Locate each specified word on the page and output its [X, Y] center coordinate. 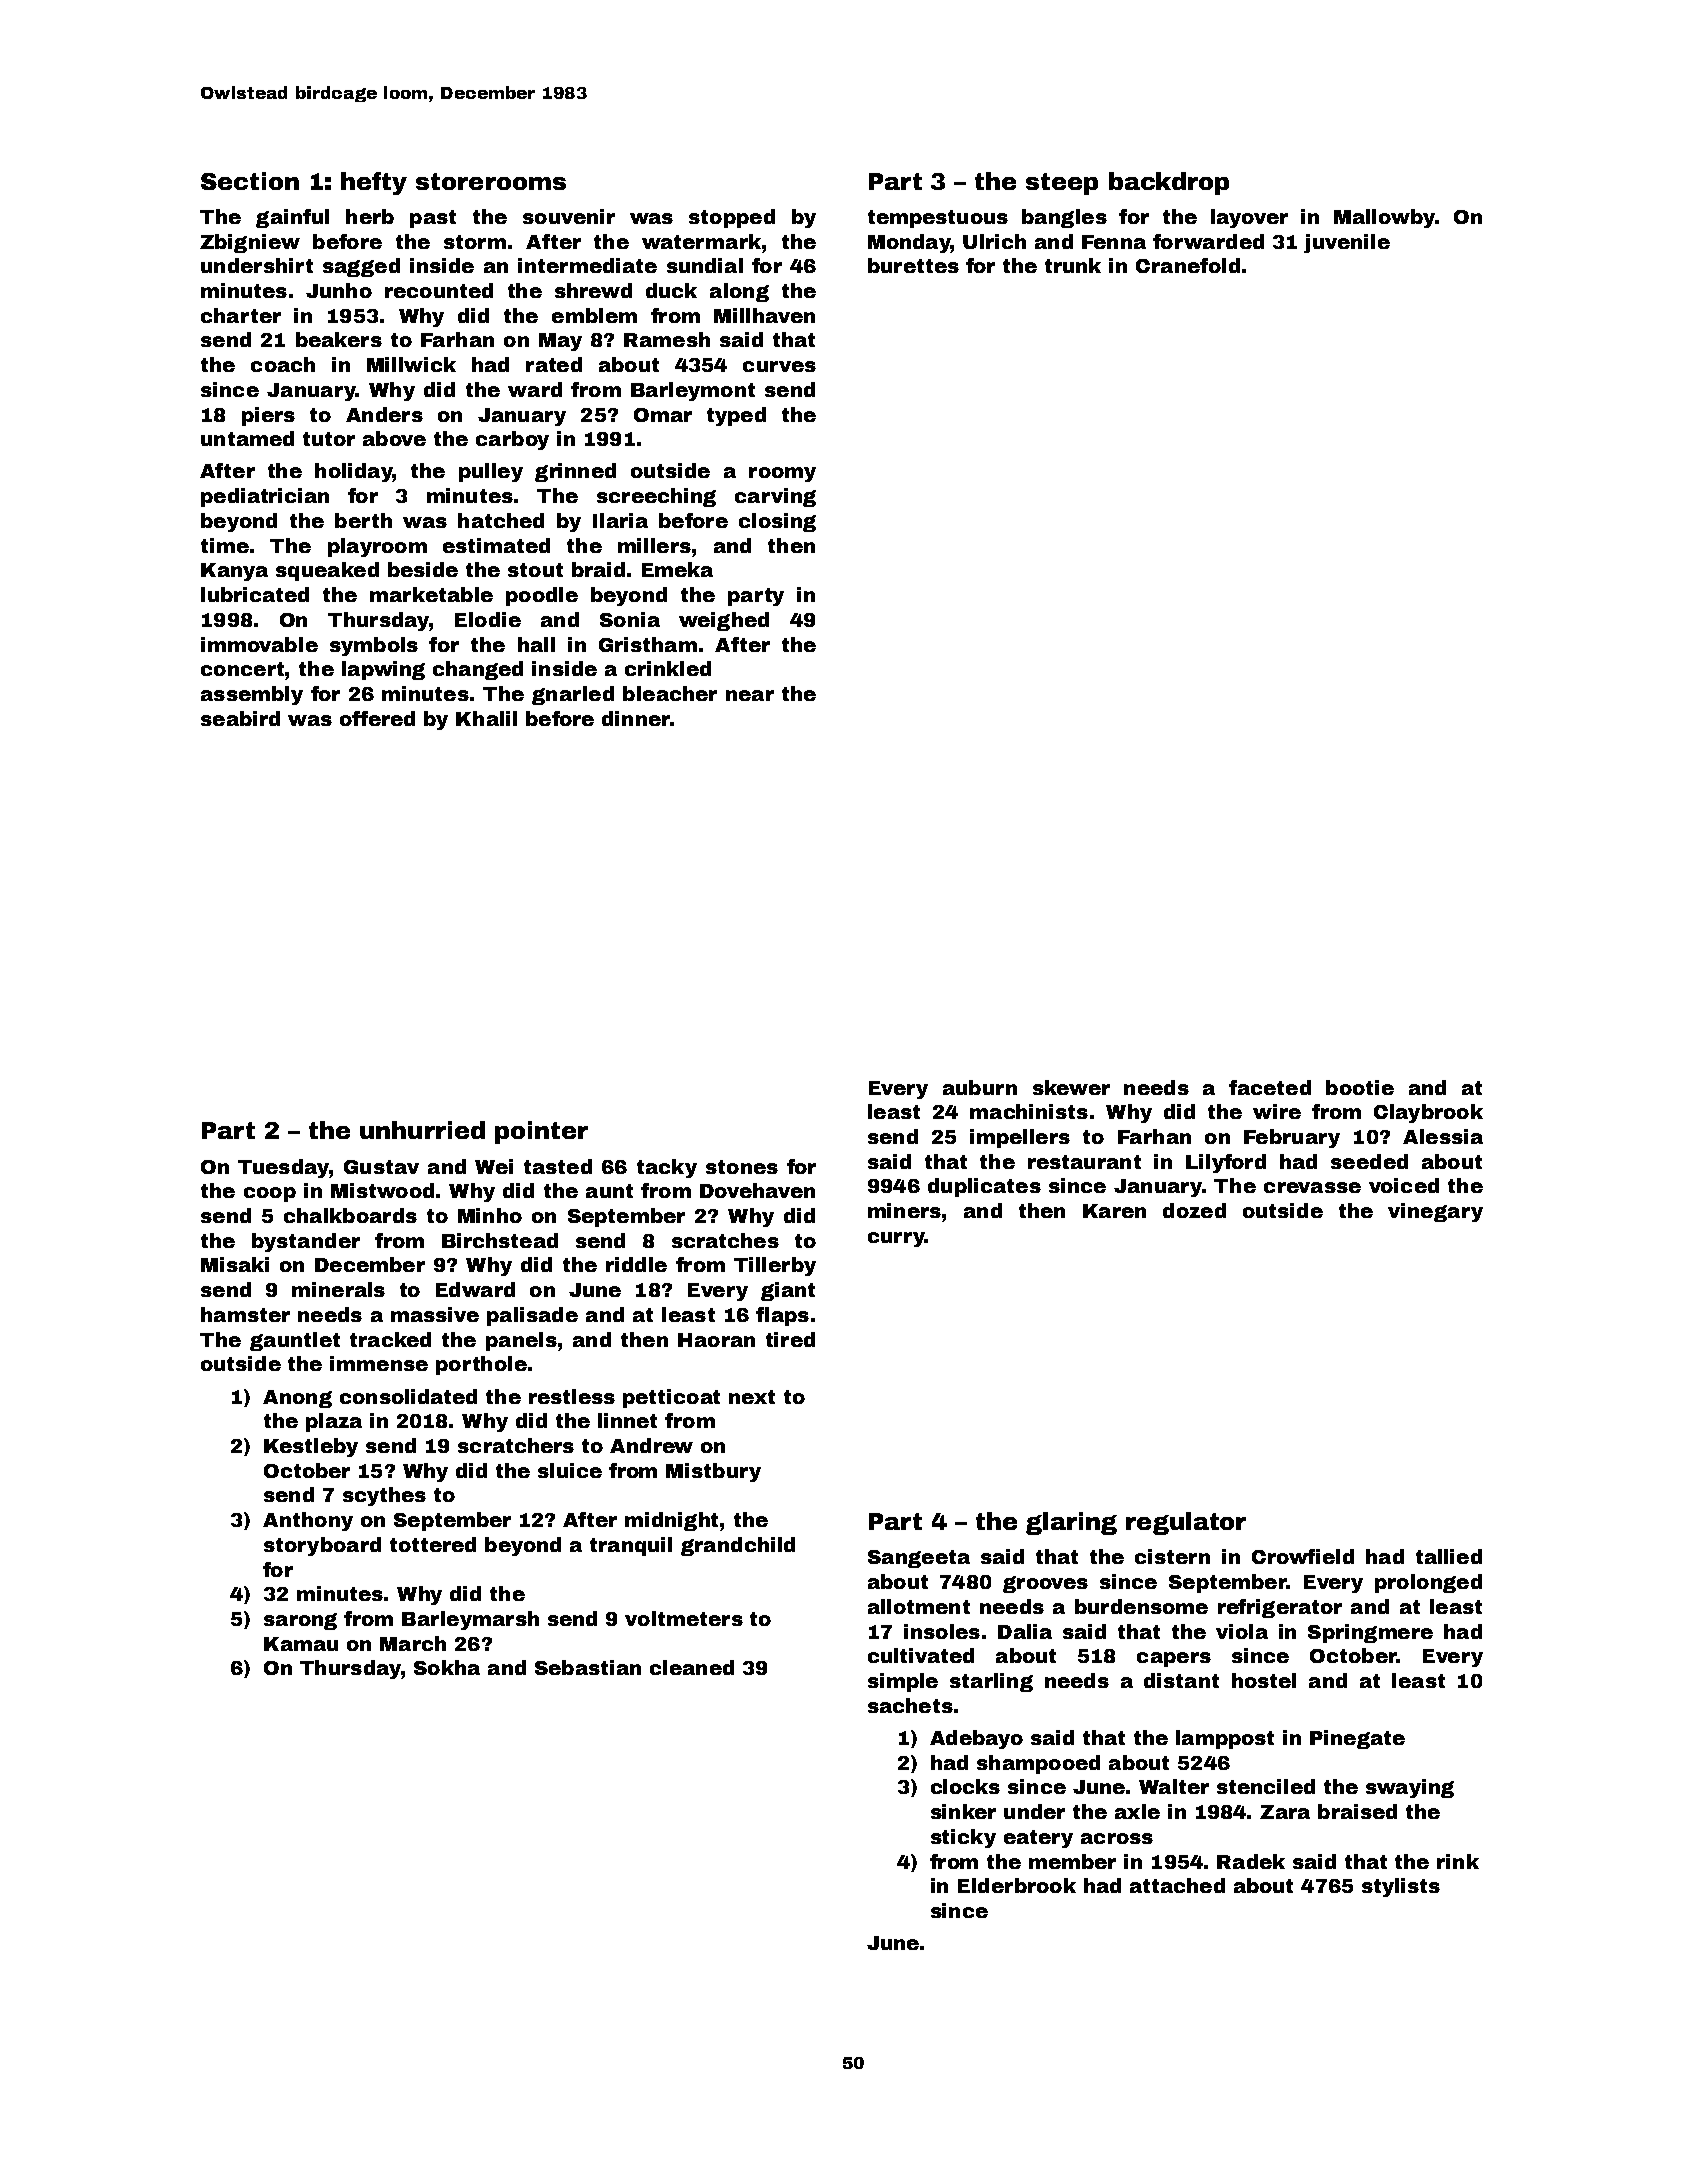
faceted [1270, 1087]
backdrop [1169, 183]
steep [1062, 184]
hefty [374, 183]
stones [742, 1167]
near [750, 695]
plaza [334, 1422]
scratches [725, 1240]
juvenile [1347, 243]
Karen [1114, 1211]
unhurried [422, 1130]
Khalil [486, 718]
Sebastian [588, 1667]
